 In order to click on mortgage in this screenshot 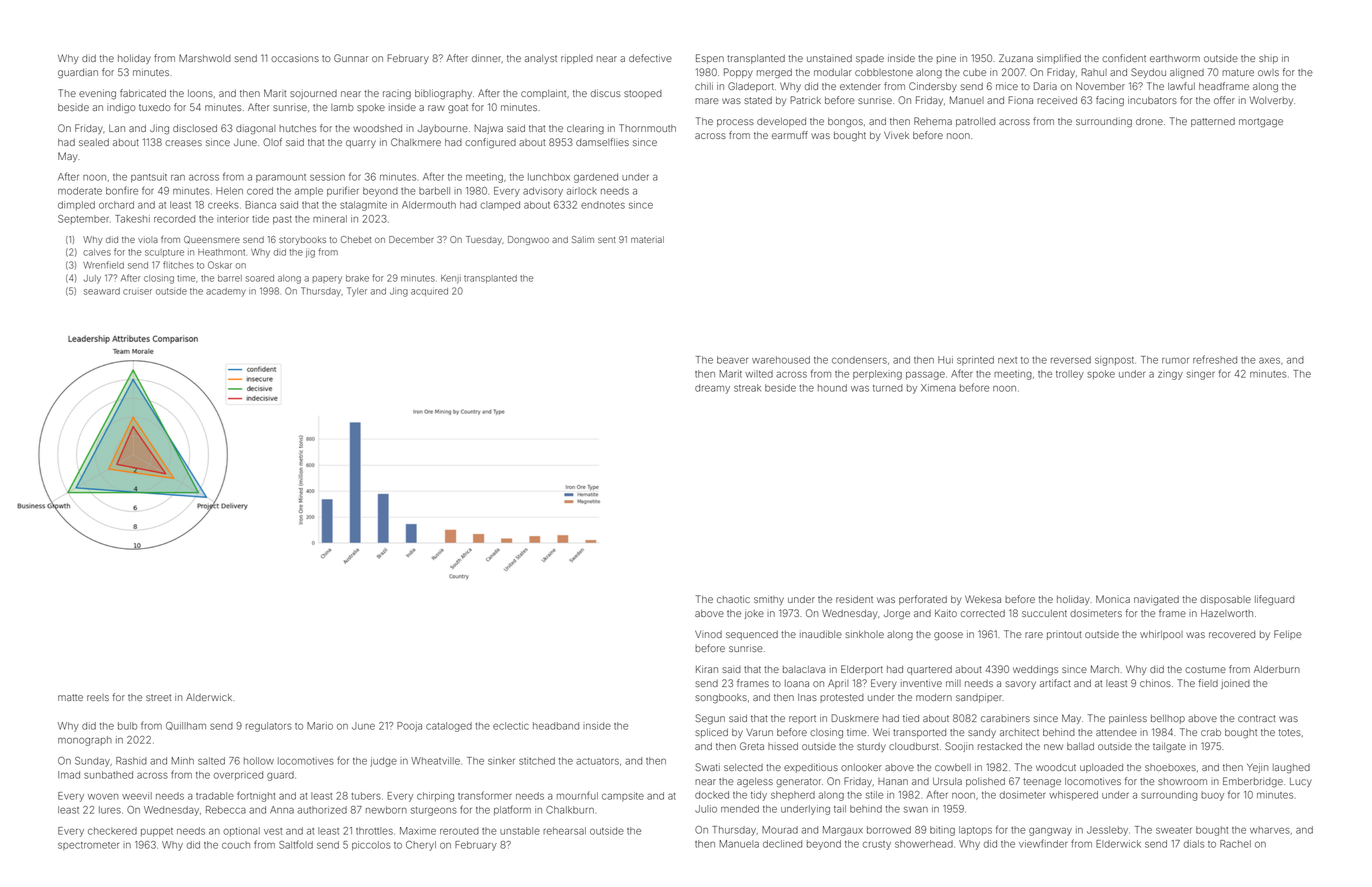, I will do `click(1261, 123)`.
